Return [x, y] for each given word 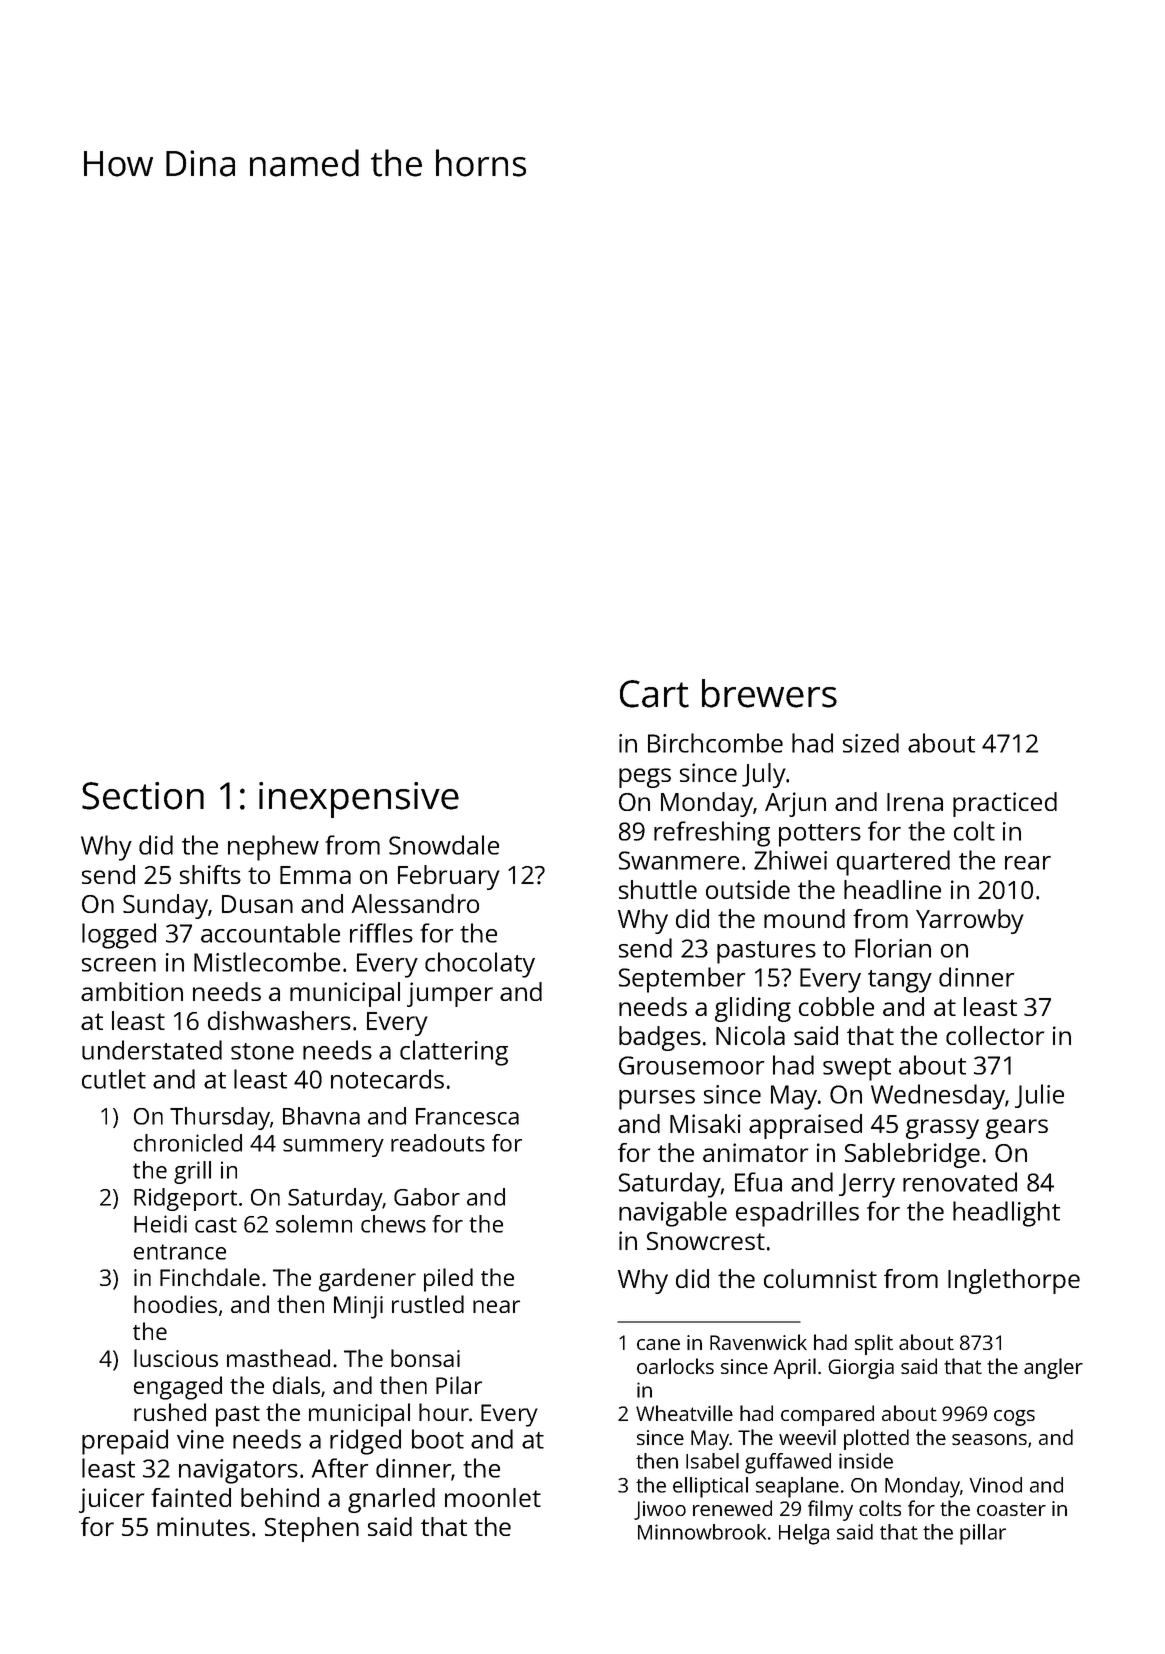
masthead [278, 1358]
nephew [273, 848]
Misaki [705, 1123]
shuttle [658, 889]
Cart [654, 694]
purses [657, 1100]
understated [152, 1050]
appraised [805, 1126]
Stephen [312, 1529]
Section [143, 796]
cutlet [114, 1079]
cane [658, 1344]
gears [1017, 1129]
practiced [1005, 804]
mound [804, 918]
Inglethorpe [1014, 1281]
